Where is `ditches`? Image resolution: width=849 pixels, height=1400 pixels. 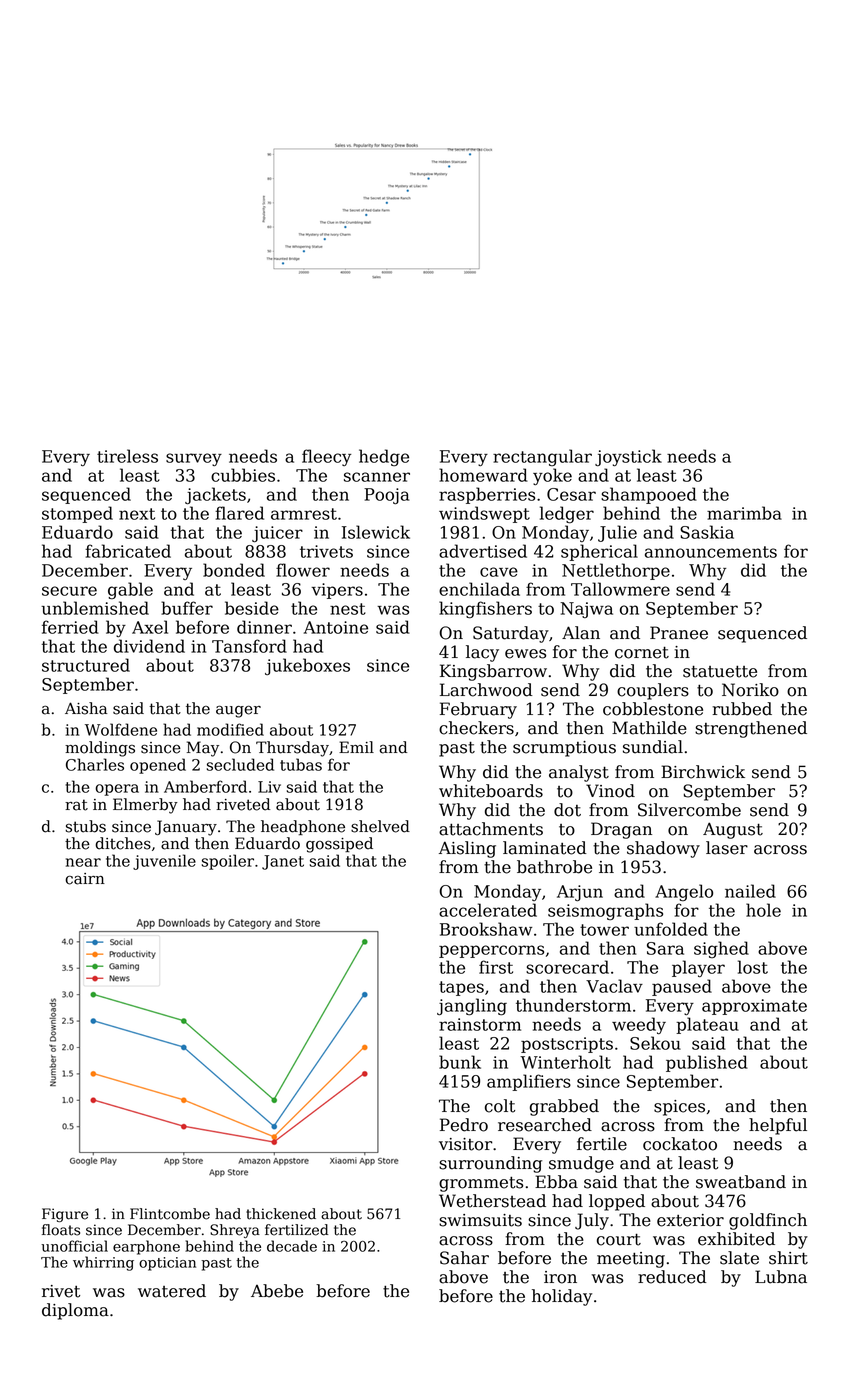
ditches is located at coordinates (123, 843).
